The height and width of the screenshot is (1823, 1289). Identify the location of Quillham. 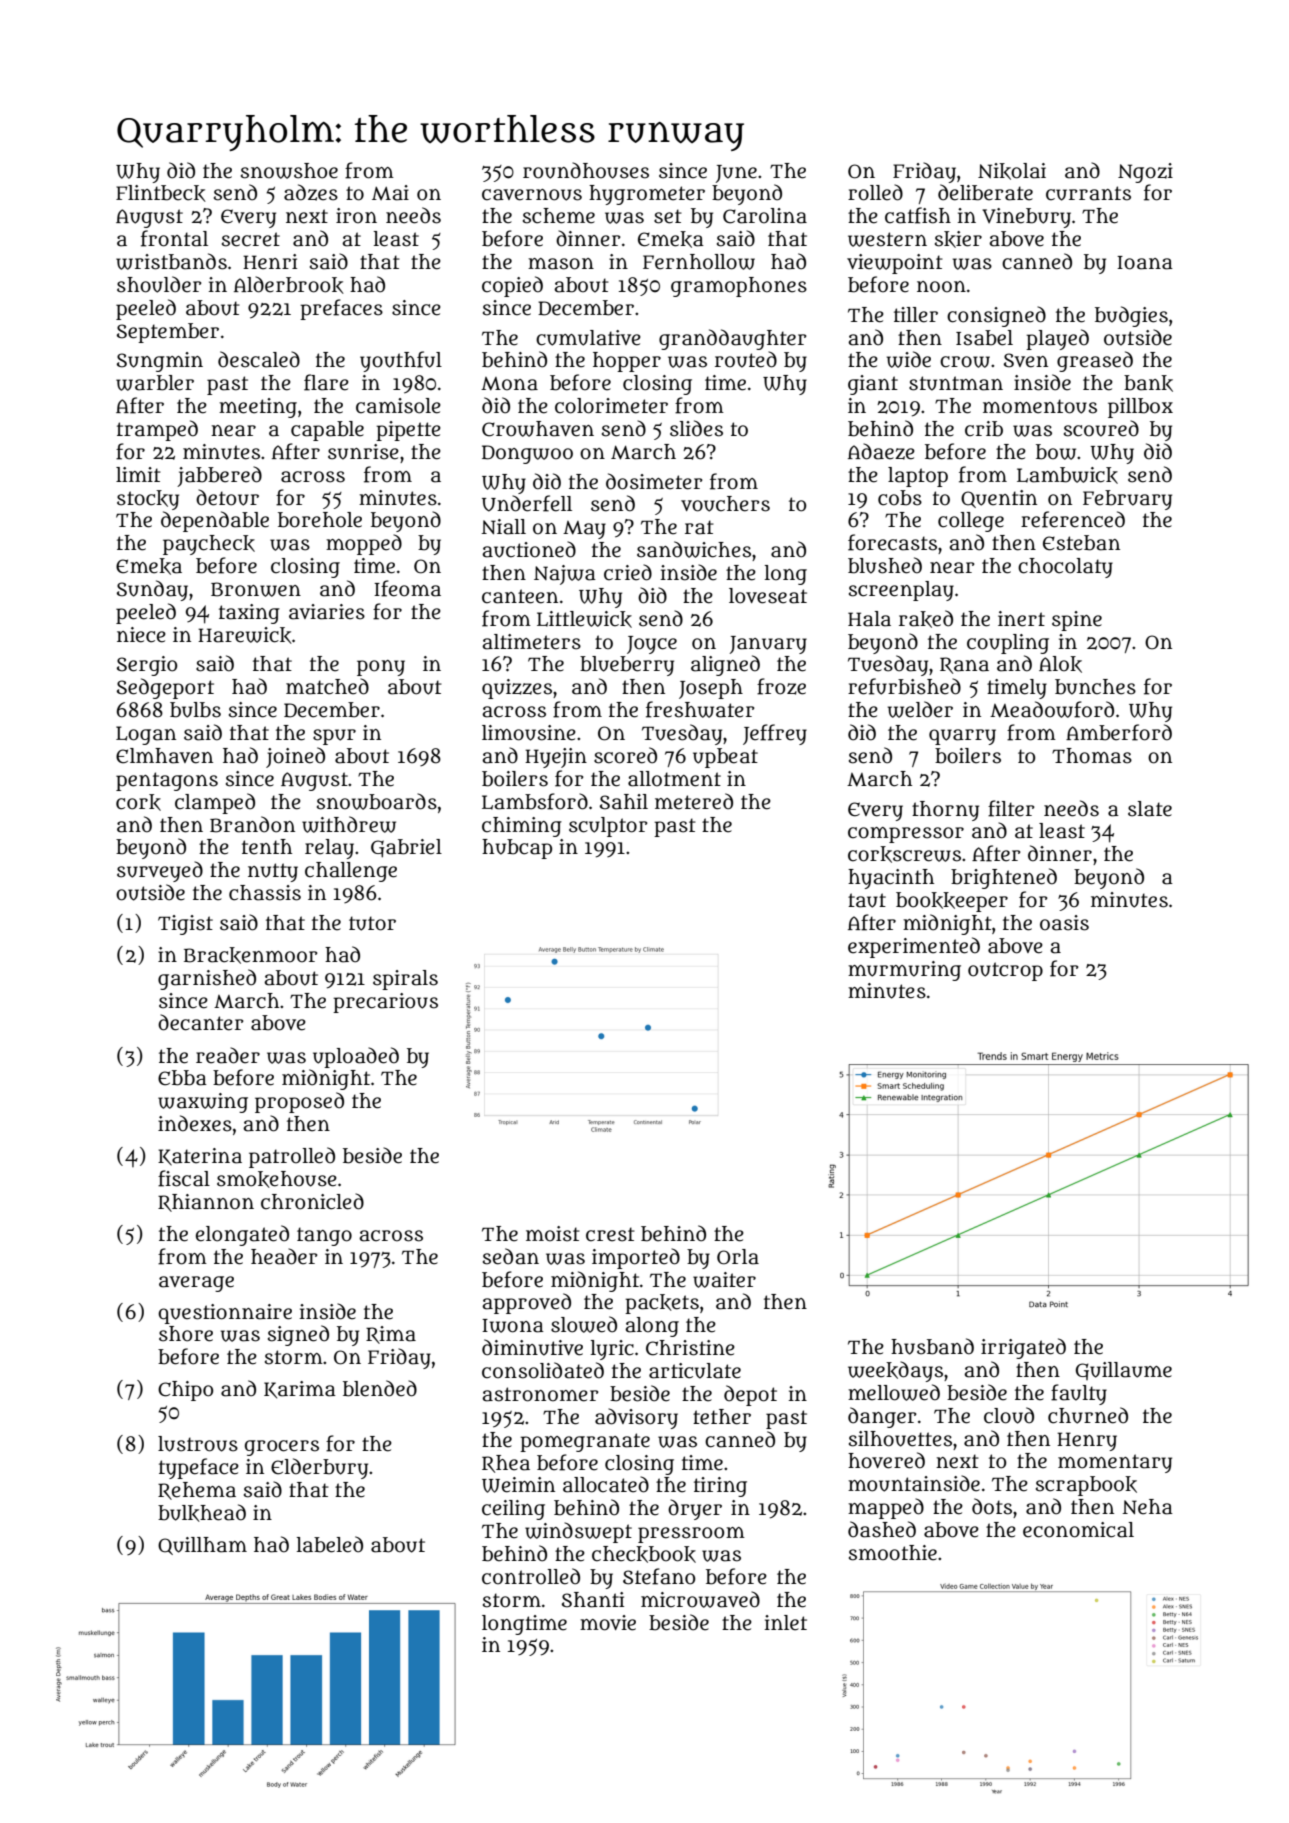
(202, 1546).
